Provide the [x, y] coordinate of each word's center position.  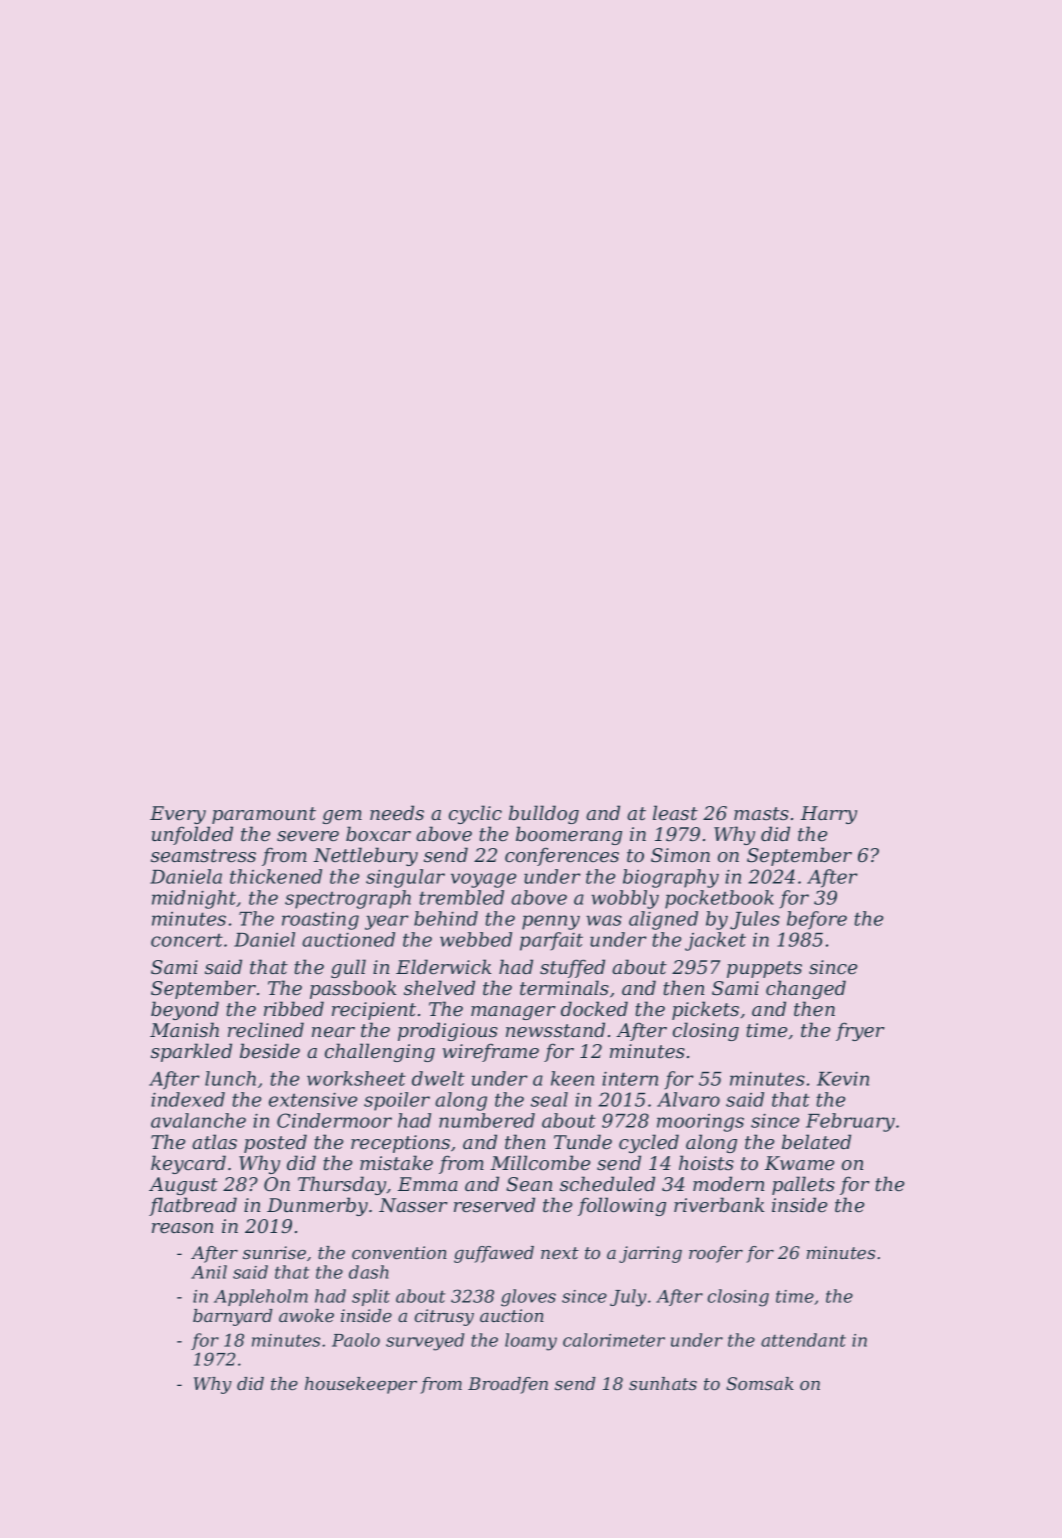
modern [728, 1184]
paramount [264, 815]
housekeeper [361, 1385]
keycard [188, 1164]
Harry [829, 815]
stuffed [572, 968]
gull [348, 968]
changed [806, 989]
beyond [185, 1010]
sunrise [274, 1252]
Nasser [413, 1205]
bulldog [544, 814]
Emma [428, 1184]
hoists [706, 1163]
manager [513, 1013]
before [817, 920]
